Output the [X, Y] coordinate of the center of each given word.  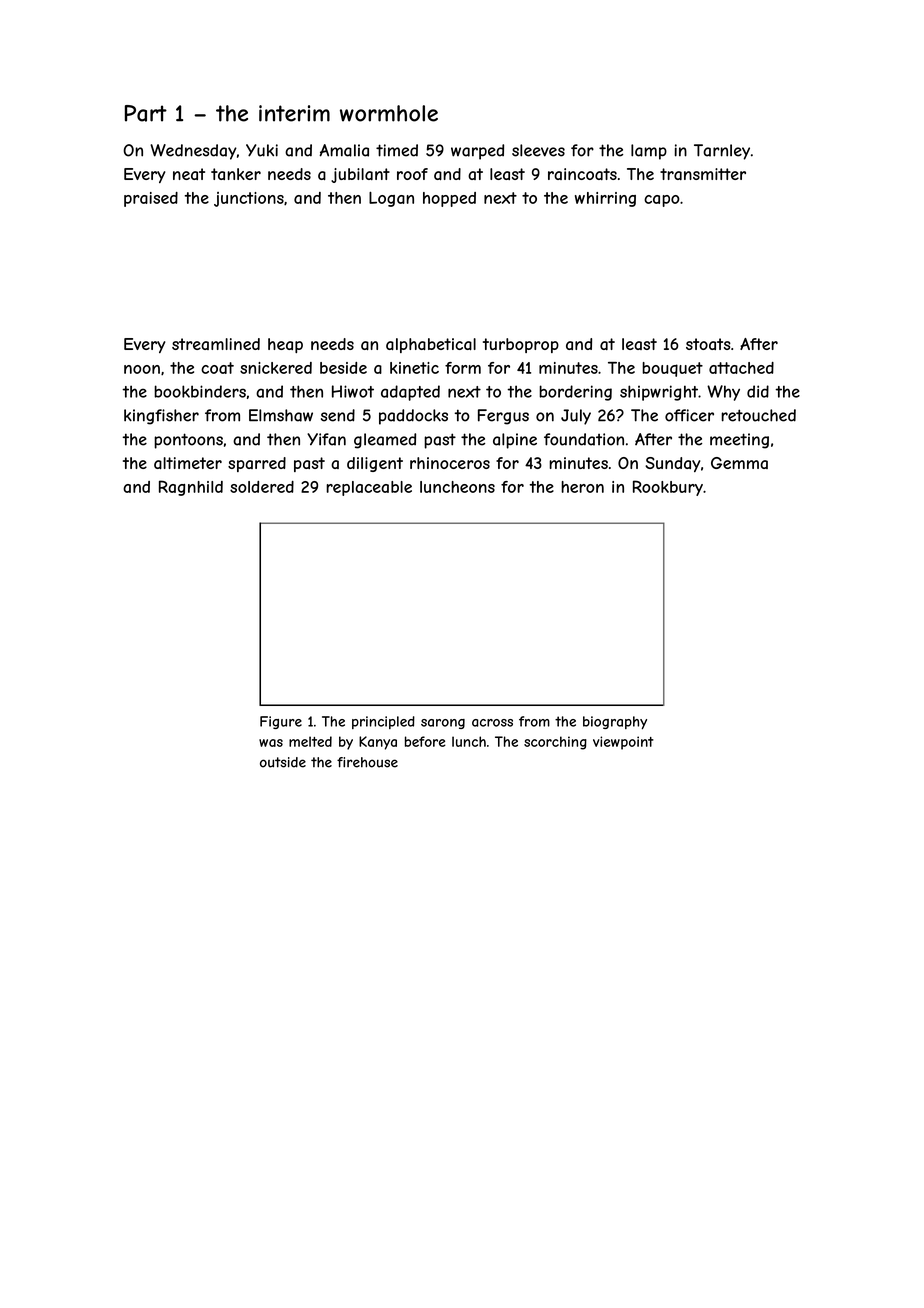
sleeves [538, 150]
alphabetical [431, 345]
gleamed [385, 441]
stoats [708, 344]
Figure [281, 722]
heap [285, 345]
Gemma [739, 463]
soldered [262, 487]
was [271, 743]
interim [294, 113]
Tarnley [722, 152]
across [492, 723]
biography [615, 722]
